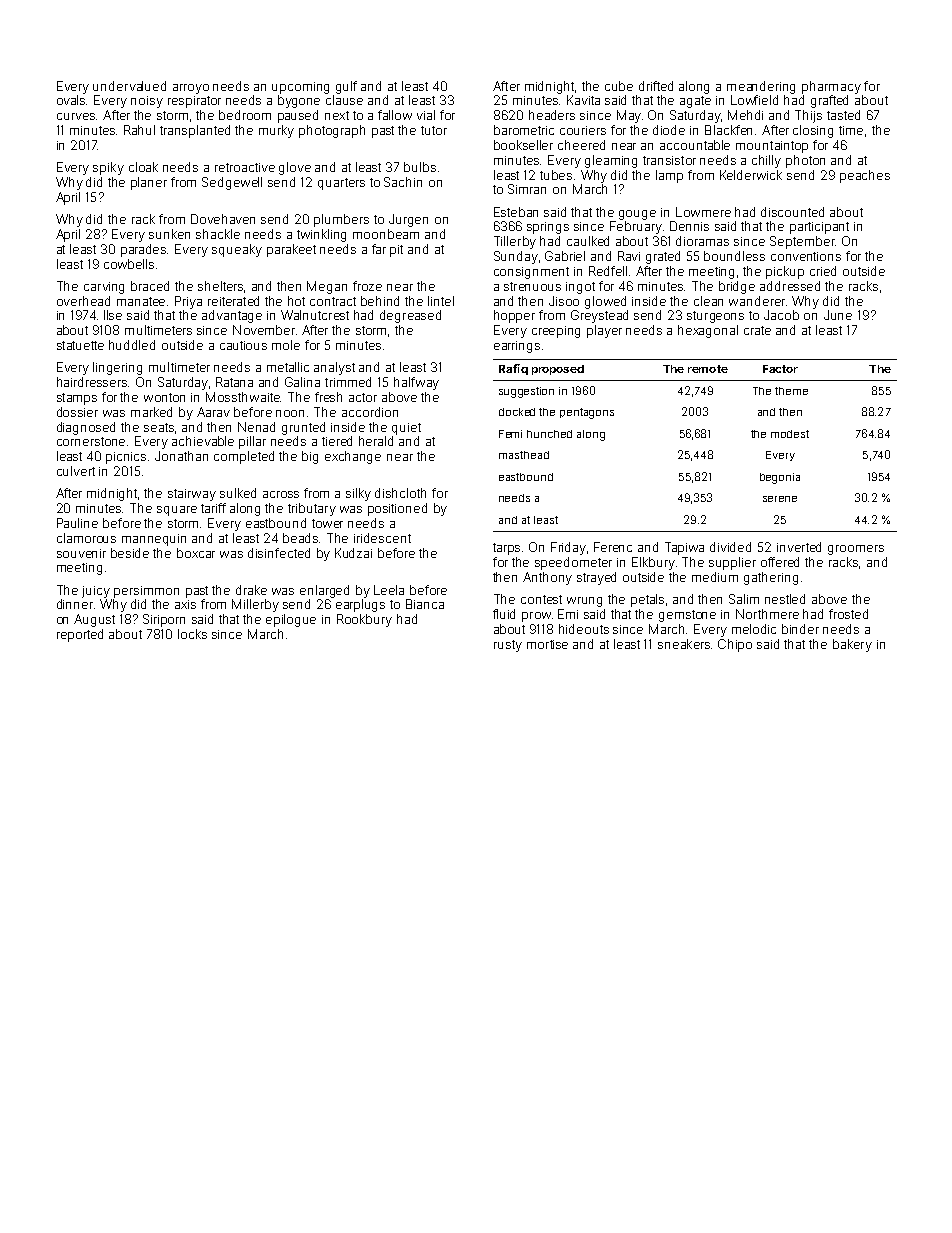 The image size is (952, 1233). What do you see at coordinates (346, 87) in the screenshot?
I see `gulf` at bounding box center [346, 87].
